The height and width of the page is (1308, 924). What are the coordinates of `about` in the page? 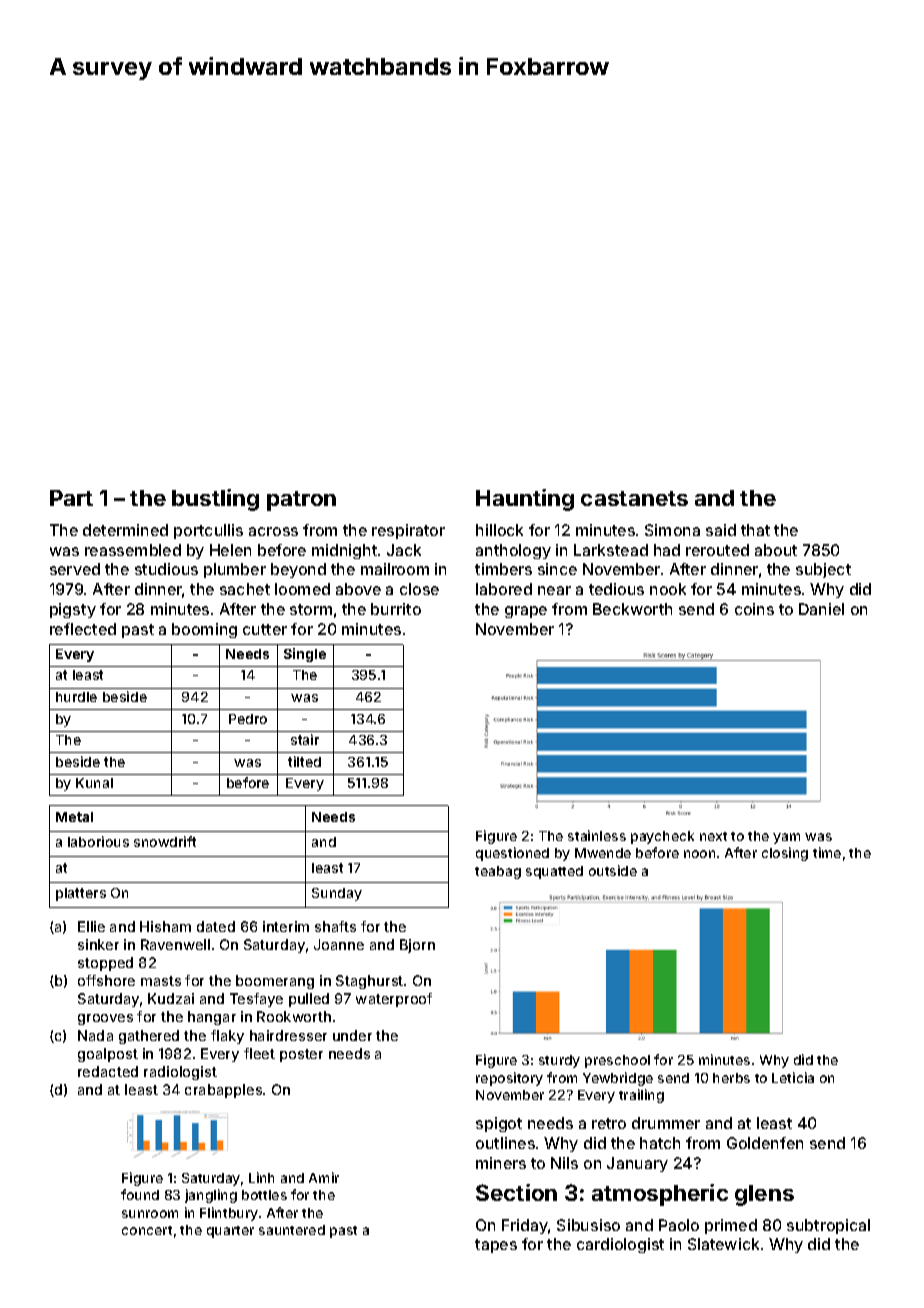 It's located at (776, 550).
